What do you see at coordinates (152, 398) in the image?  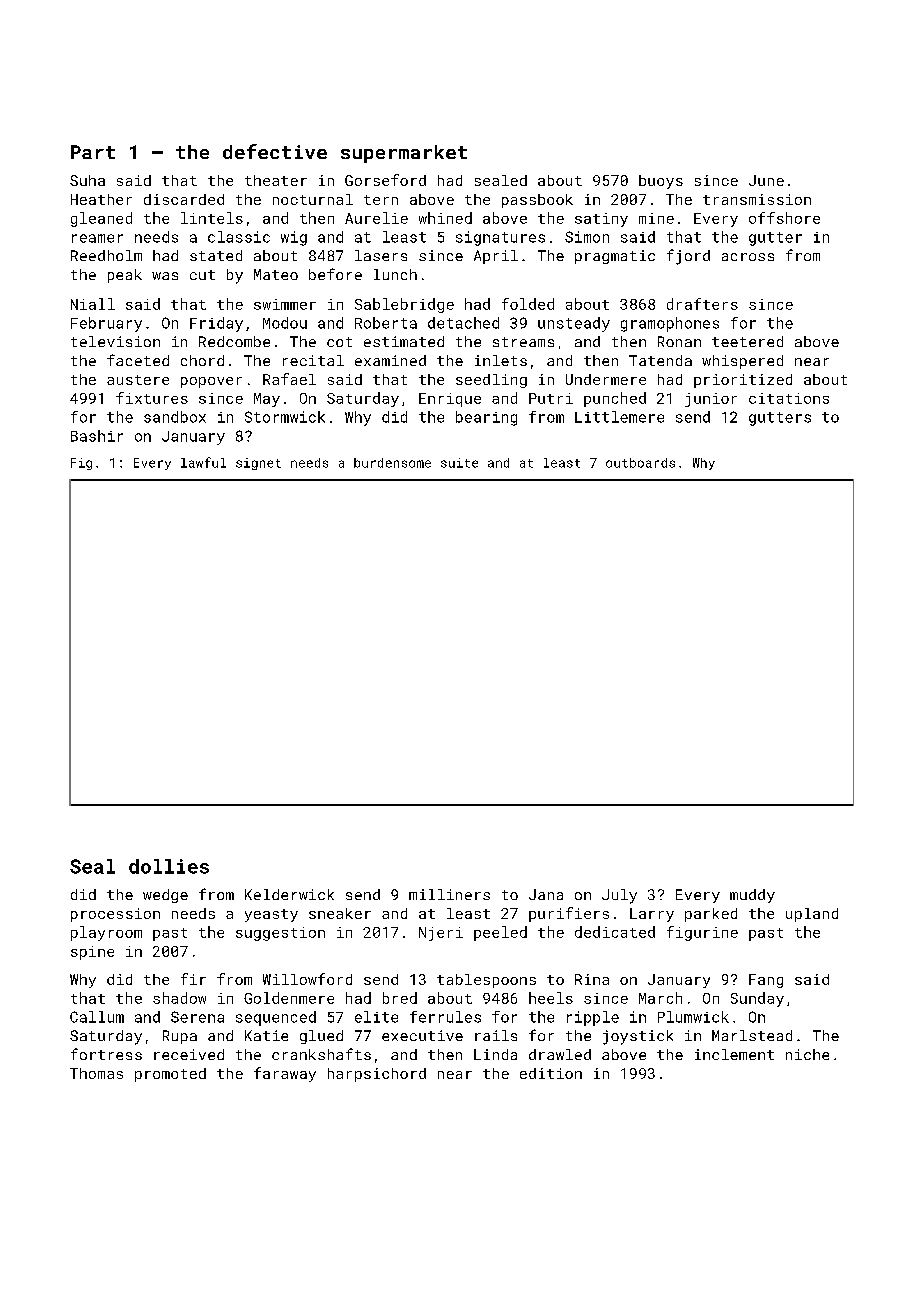 I see `fixtures` at bounding box center [152, 398].
